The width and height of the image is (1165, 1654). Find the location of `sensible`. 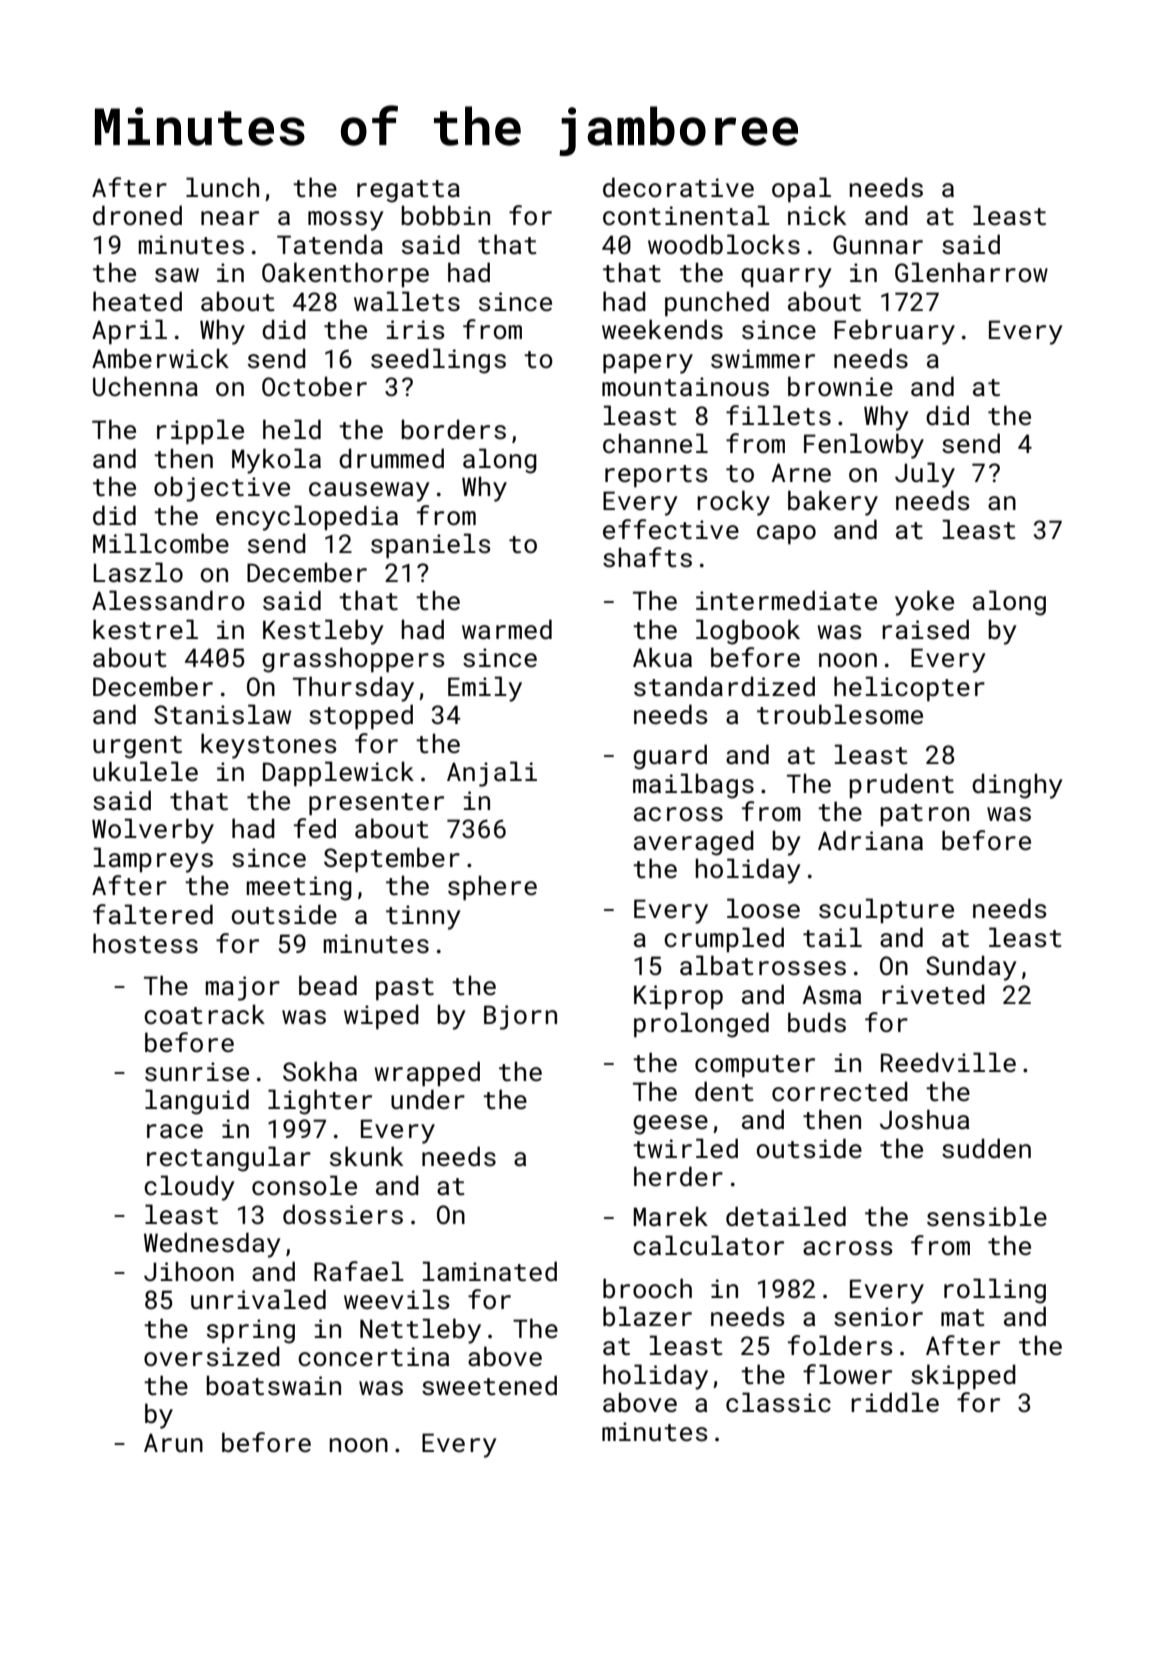

sensible is located at coordinates (987, 1216).
